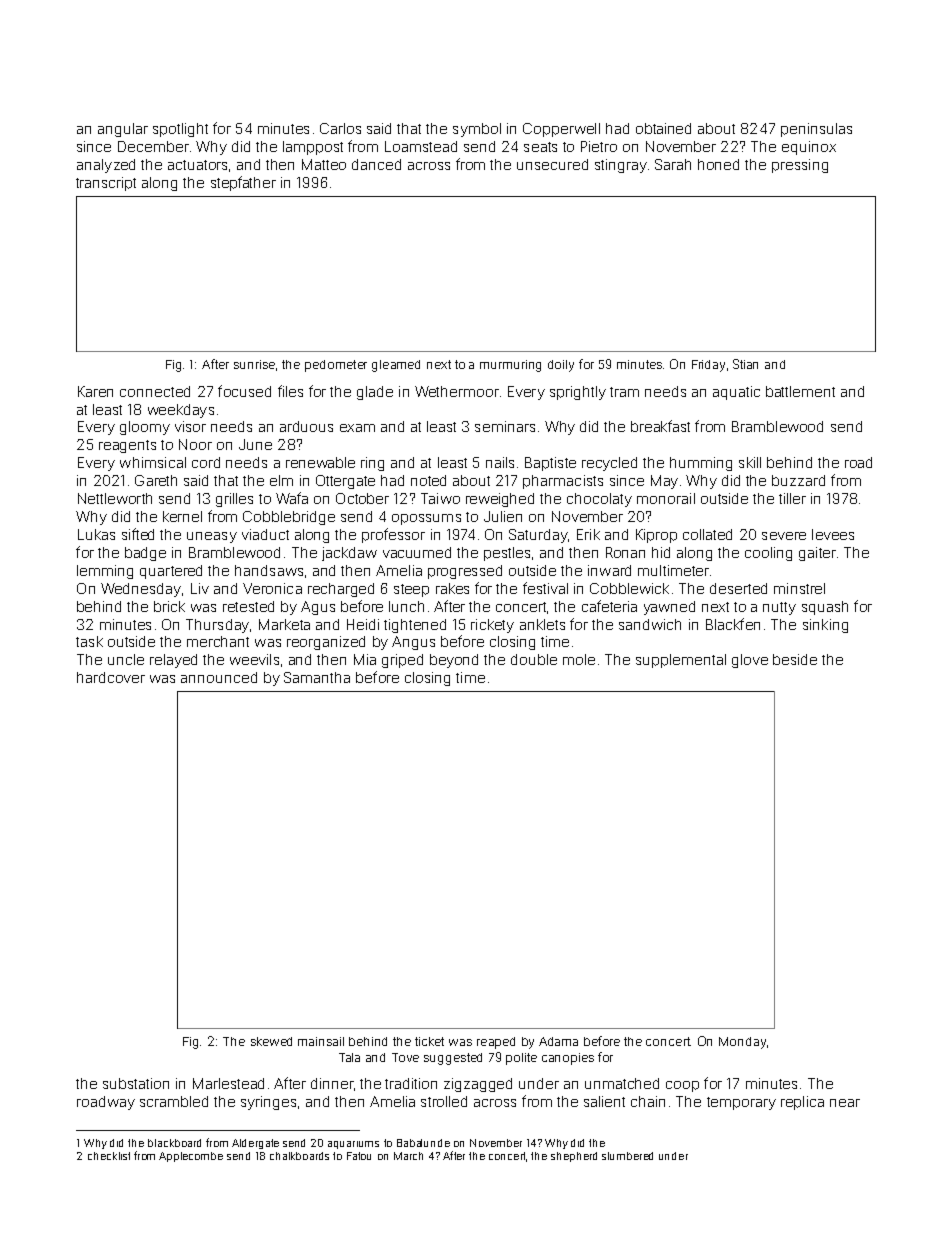 The image size is (952, 1233). Describe the element at coordinates (255, 1144) in the screenshot. I see `Aldergate` at that location.
